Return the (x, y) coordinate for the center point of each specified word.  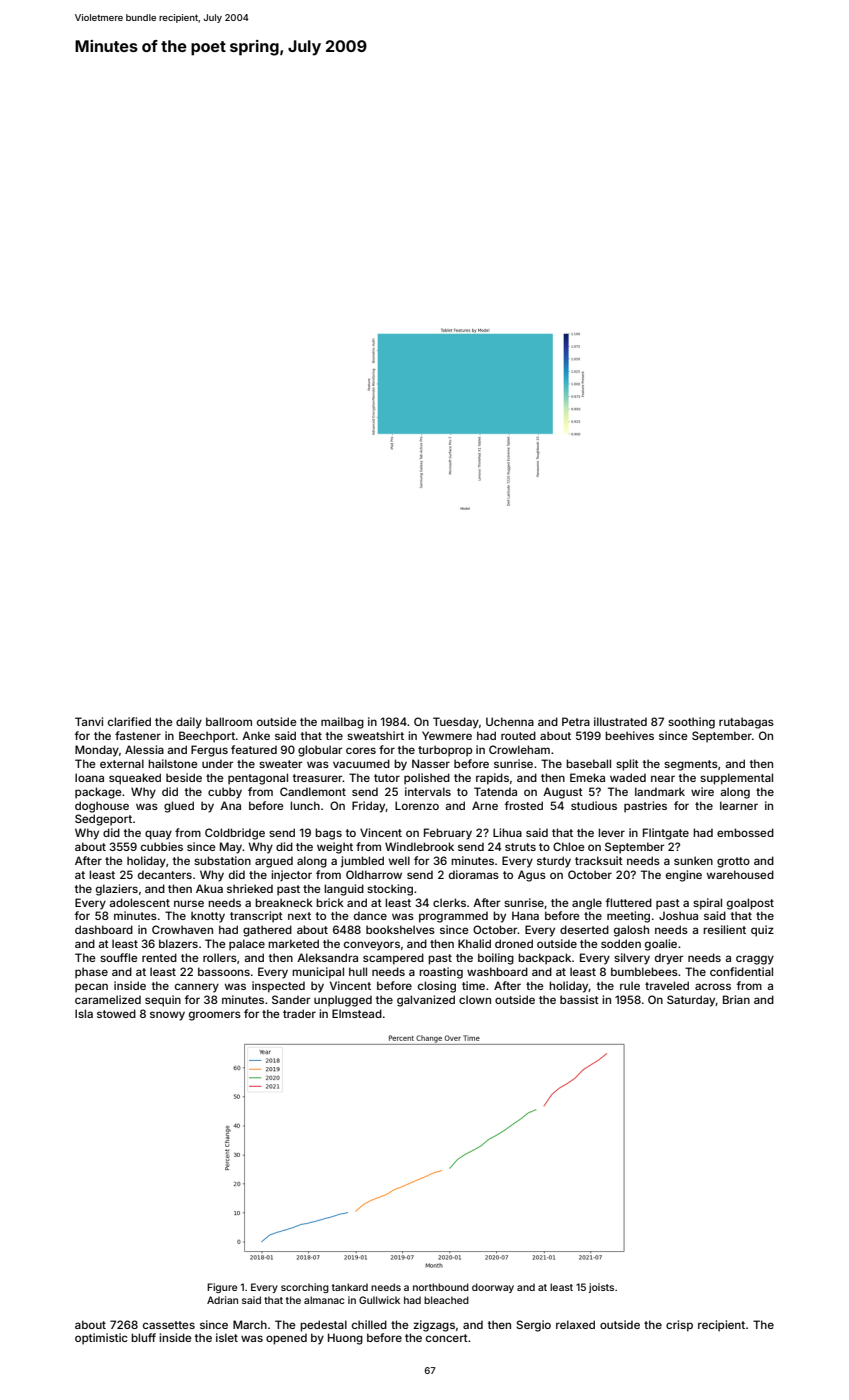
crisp (679, 1326)
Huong (345, 1339)
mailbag (342, 723)
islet (227, 1337)
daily (189, 723)
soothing (691, 723)
